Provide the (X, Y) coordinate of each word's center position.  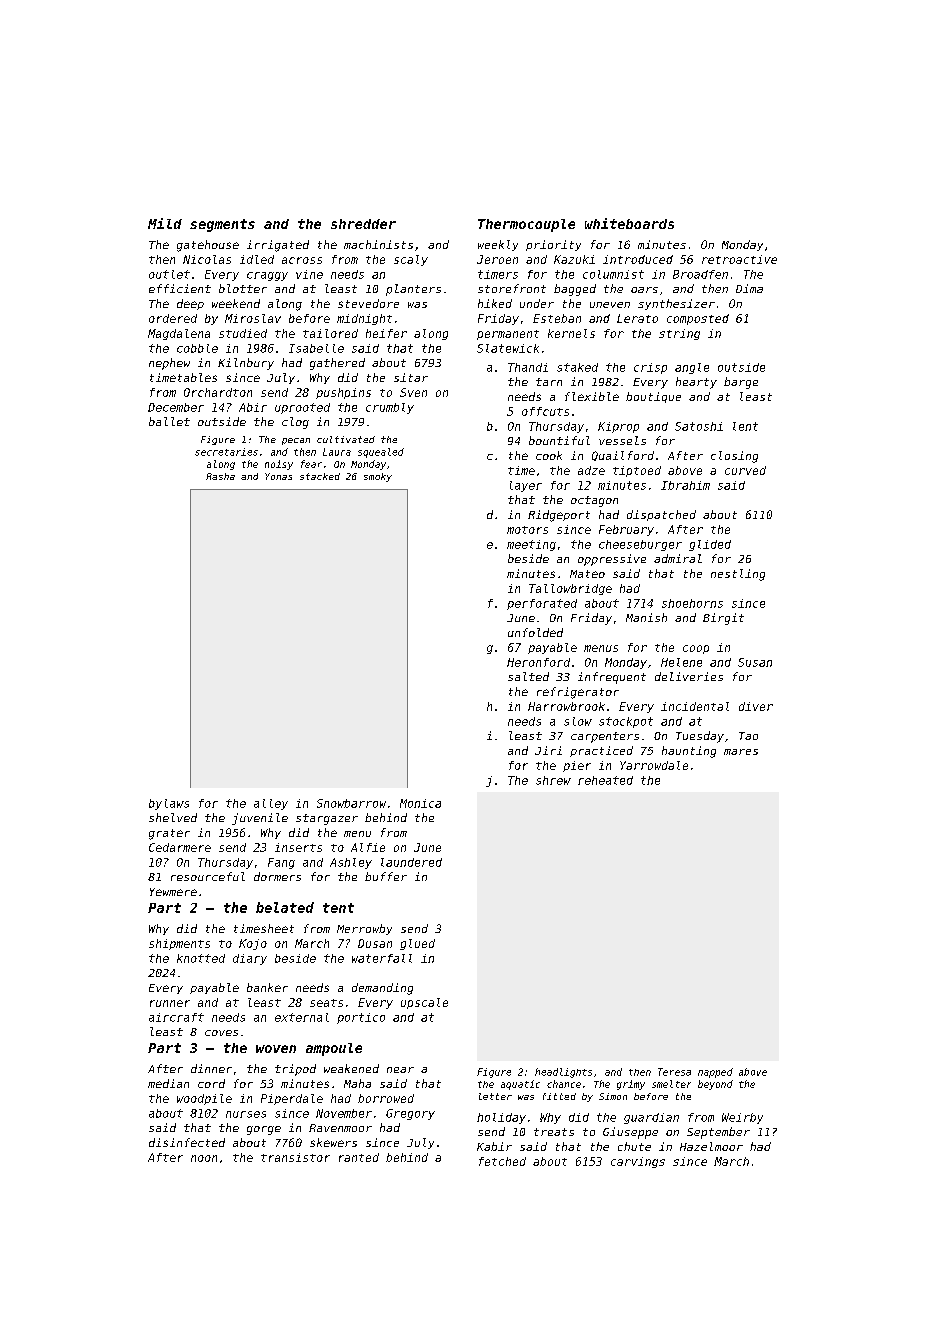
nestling (738, 575)
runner (170, 1003)
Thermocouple (526, 225)
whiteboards (629, 223)
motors (527, 530)
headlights (563, 1073)
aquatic (520, 1085)
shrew (553, 780)
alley (271, 804)
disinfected (187, 1142)
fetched (502, 1161)
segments (222, 225)
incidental (695, 706)
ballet (169, 421)
